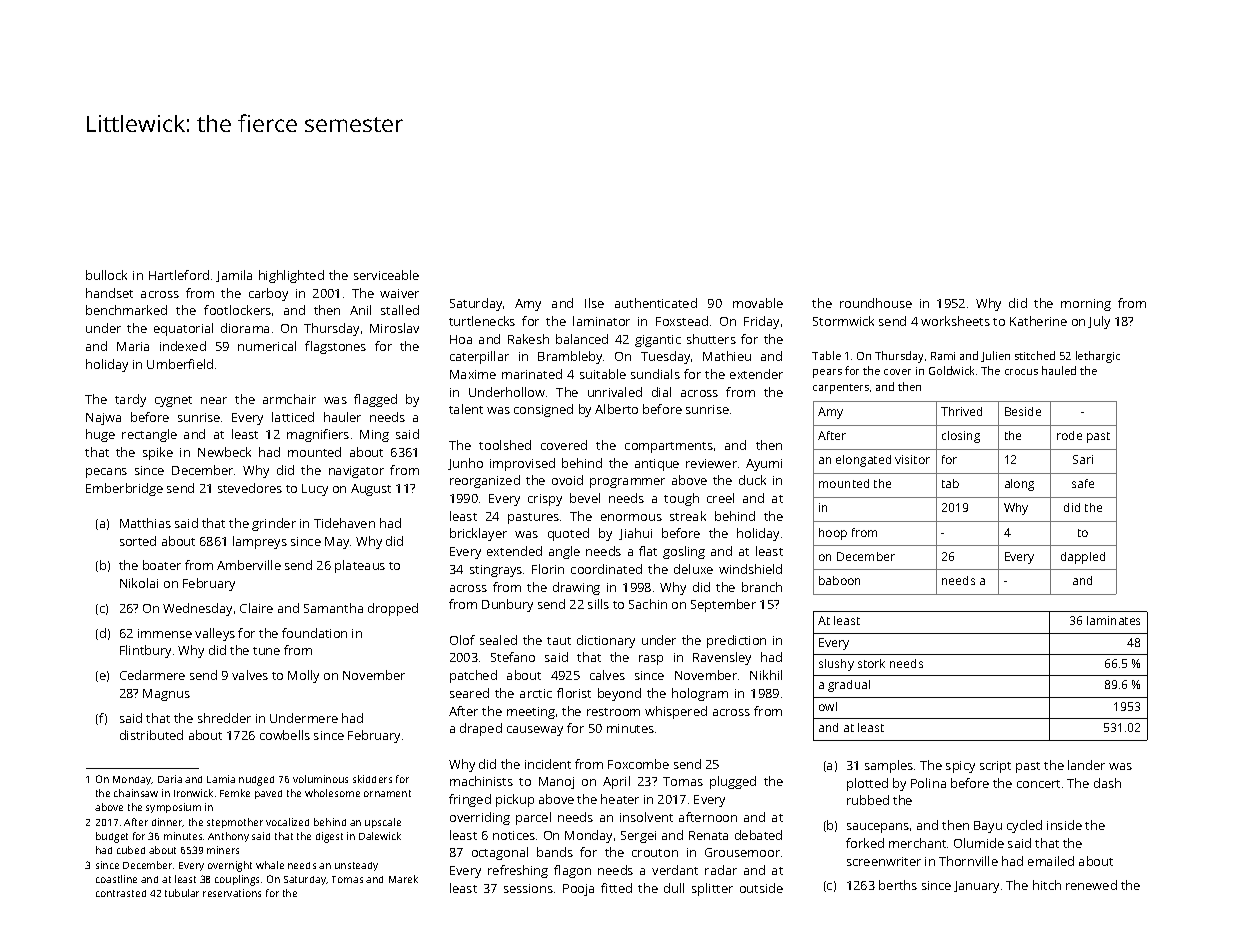 The image size is (1233, 952). I want to click on Najwa, so click(103, 419).
